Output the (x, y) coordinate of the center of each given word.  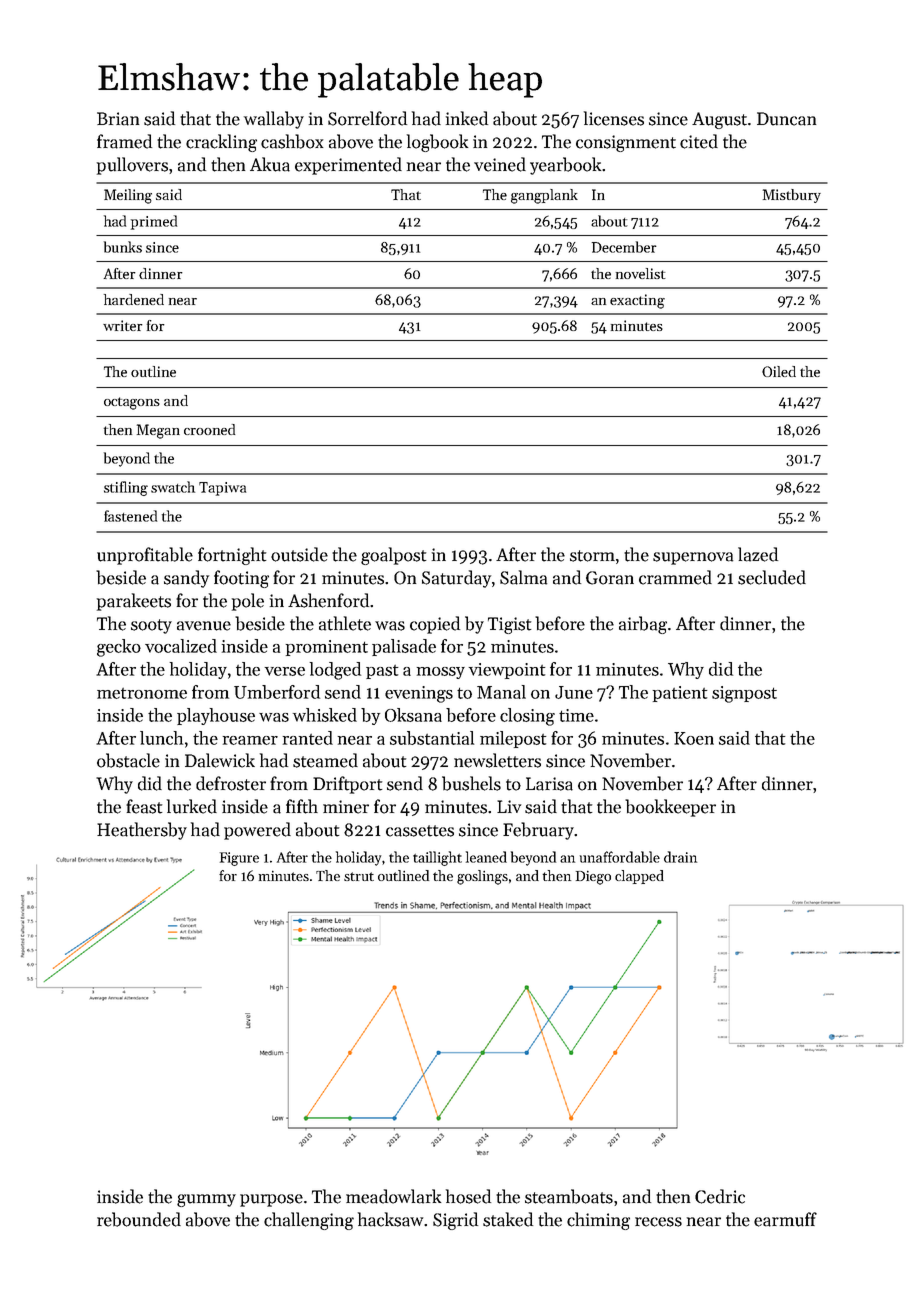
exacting (637, 301)
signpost (744, 694)
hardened (134, 299)
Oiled (779, 371)
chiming (598, 1221)
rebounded (139, 1219)
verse (285, 671)
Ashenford (328, 600)
